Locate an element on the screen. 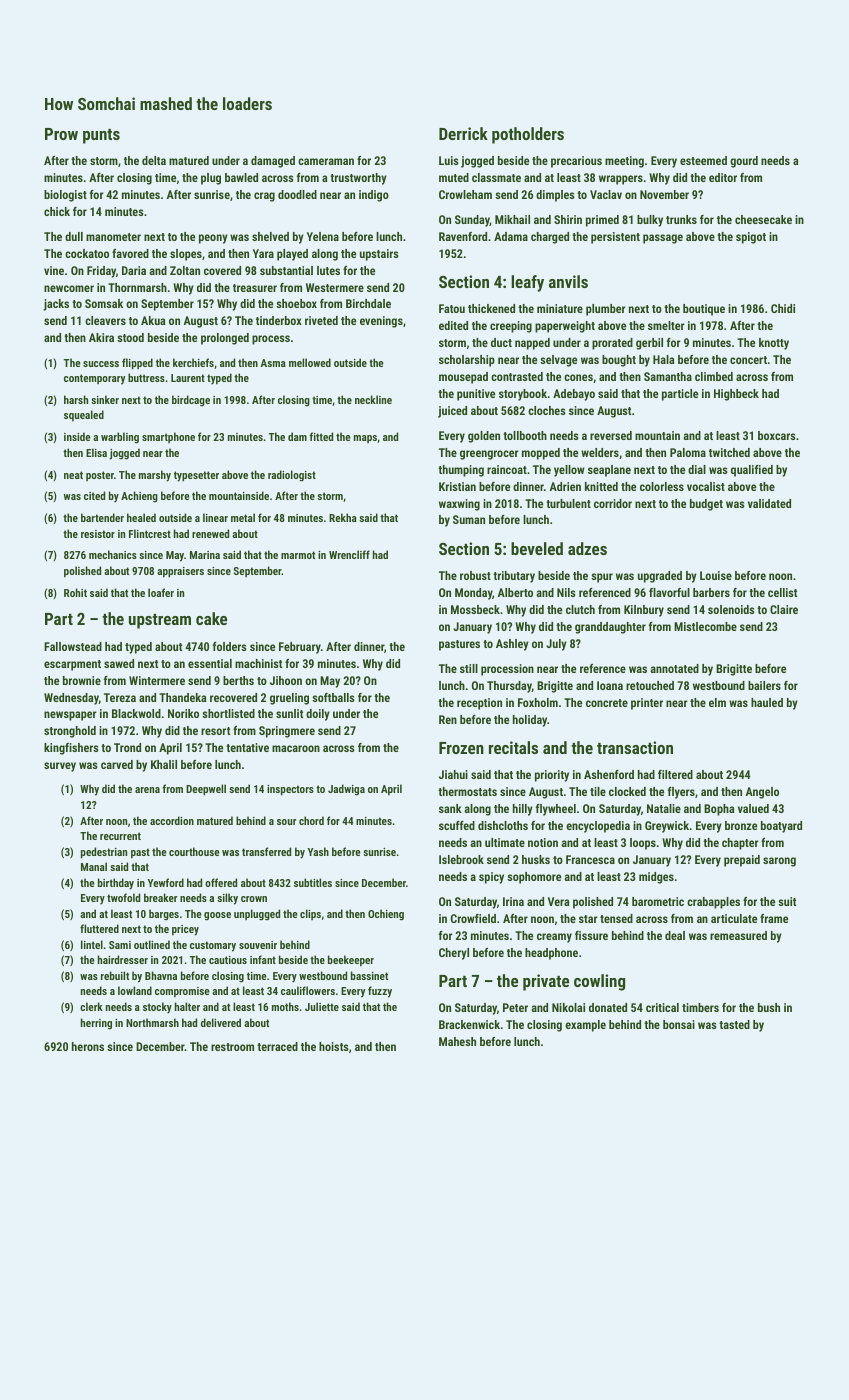 The width and height of the screenshot is (849, 1400). Angelo is located at coordinates (762, 793).
